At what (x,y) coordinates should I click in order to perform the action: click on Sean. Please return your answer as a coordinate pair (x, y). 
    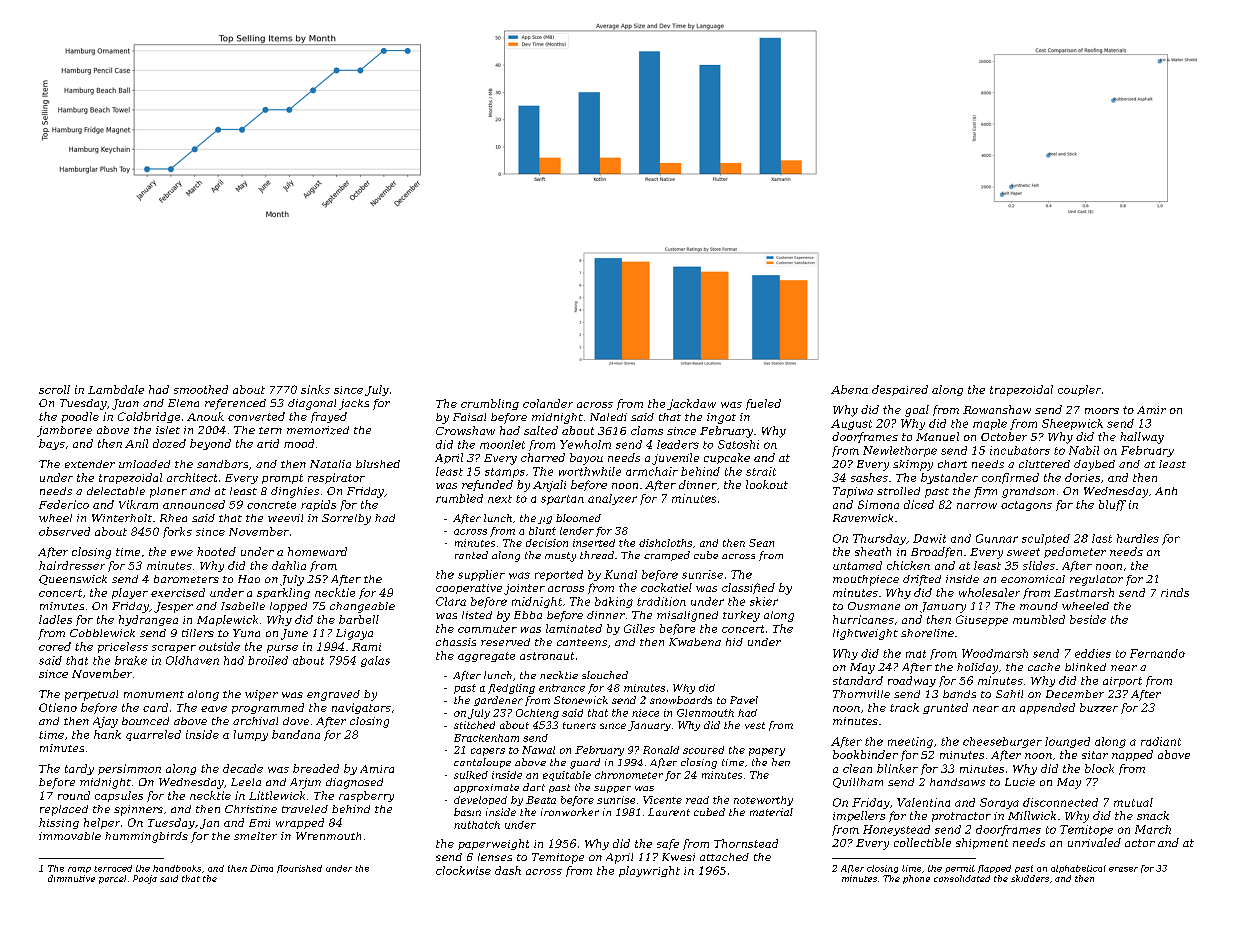
    Looking at the image, I should click on (761, 543).
